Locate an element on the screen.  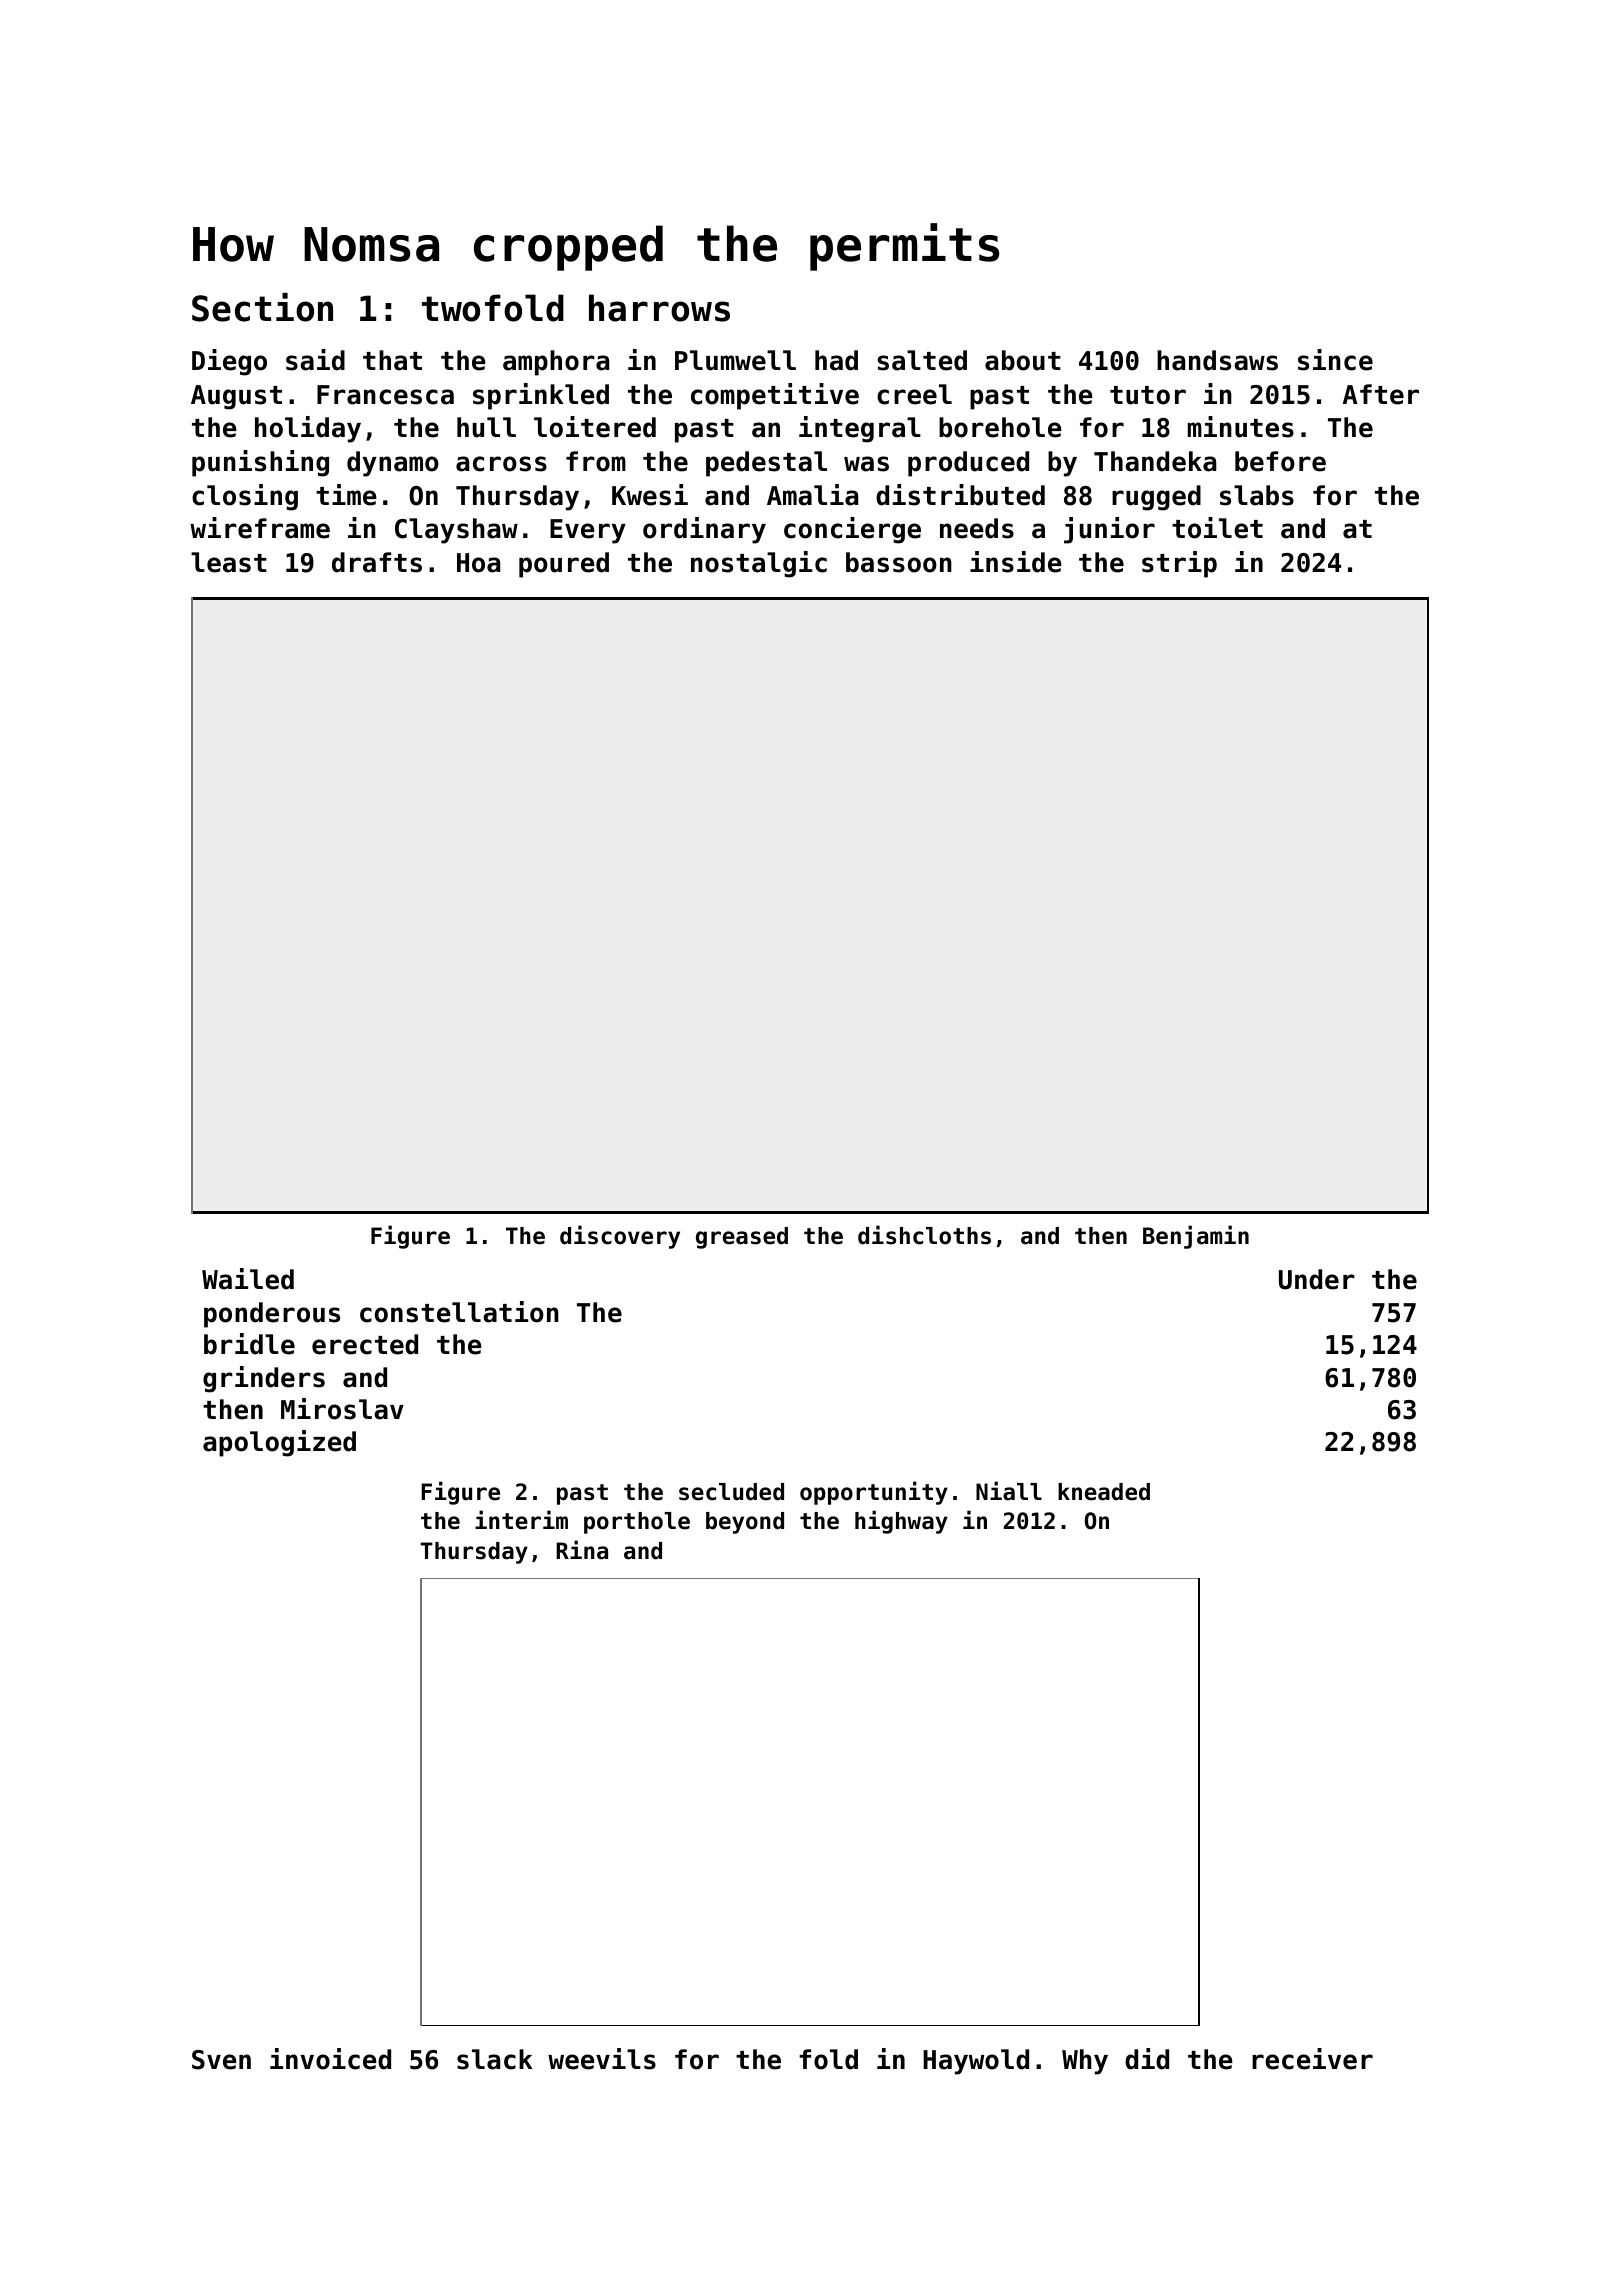
strip is located at coordinates (1179, 564).
